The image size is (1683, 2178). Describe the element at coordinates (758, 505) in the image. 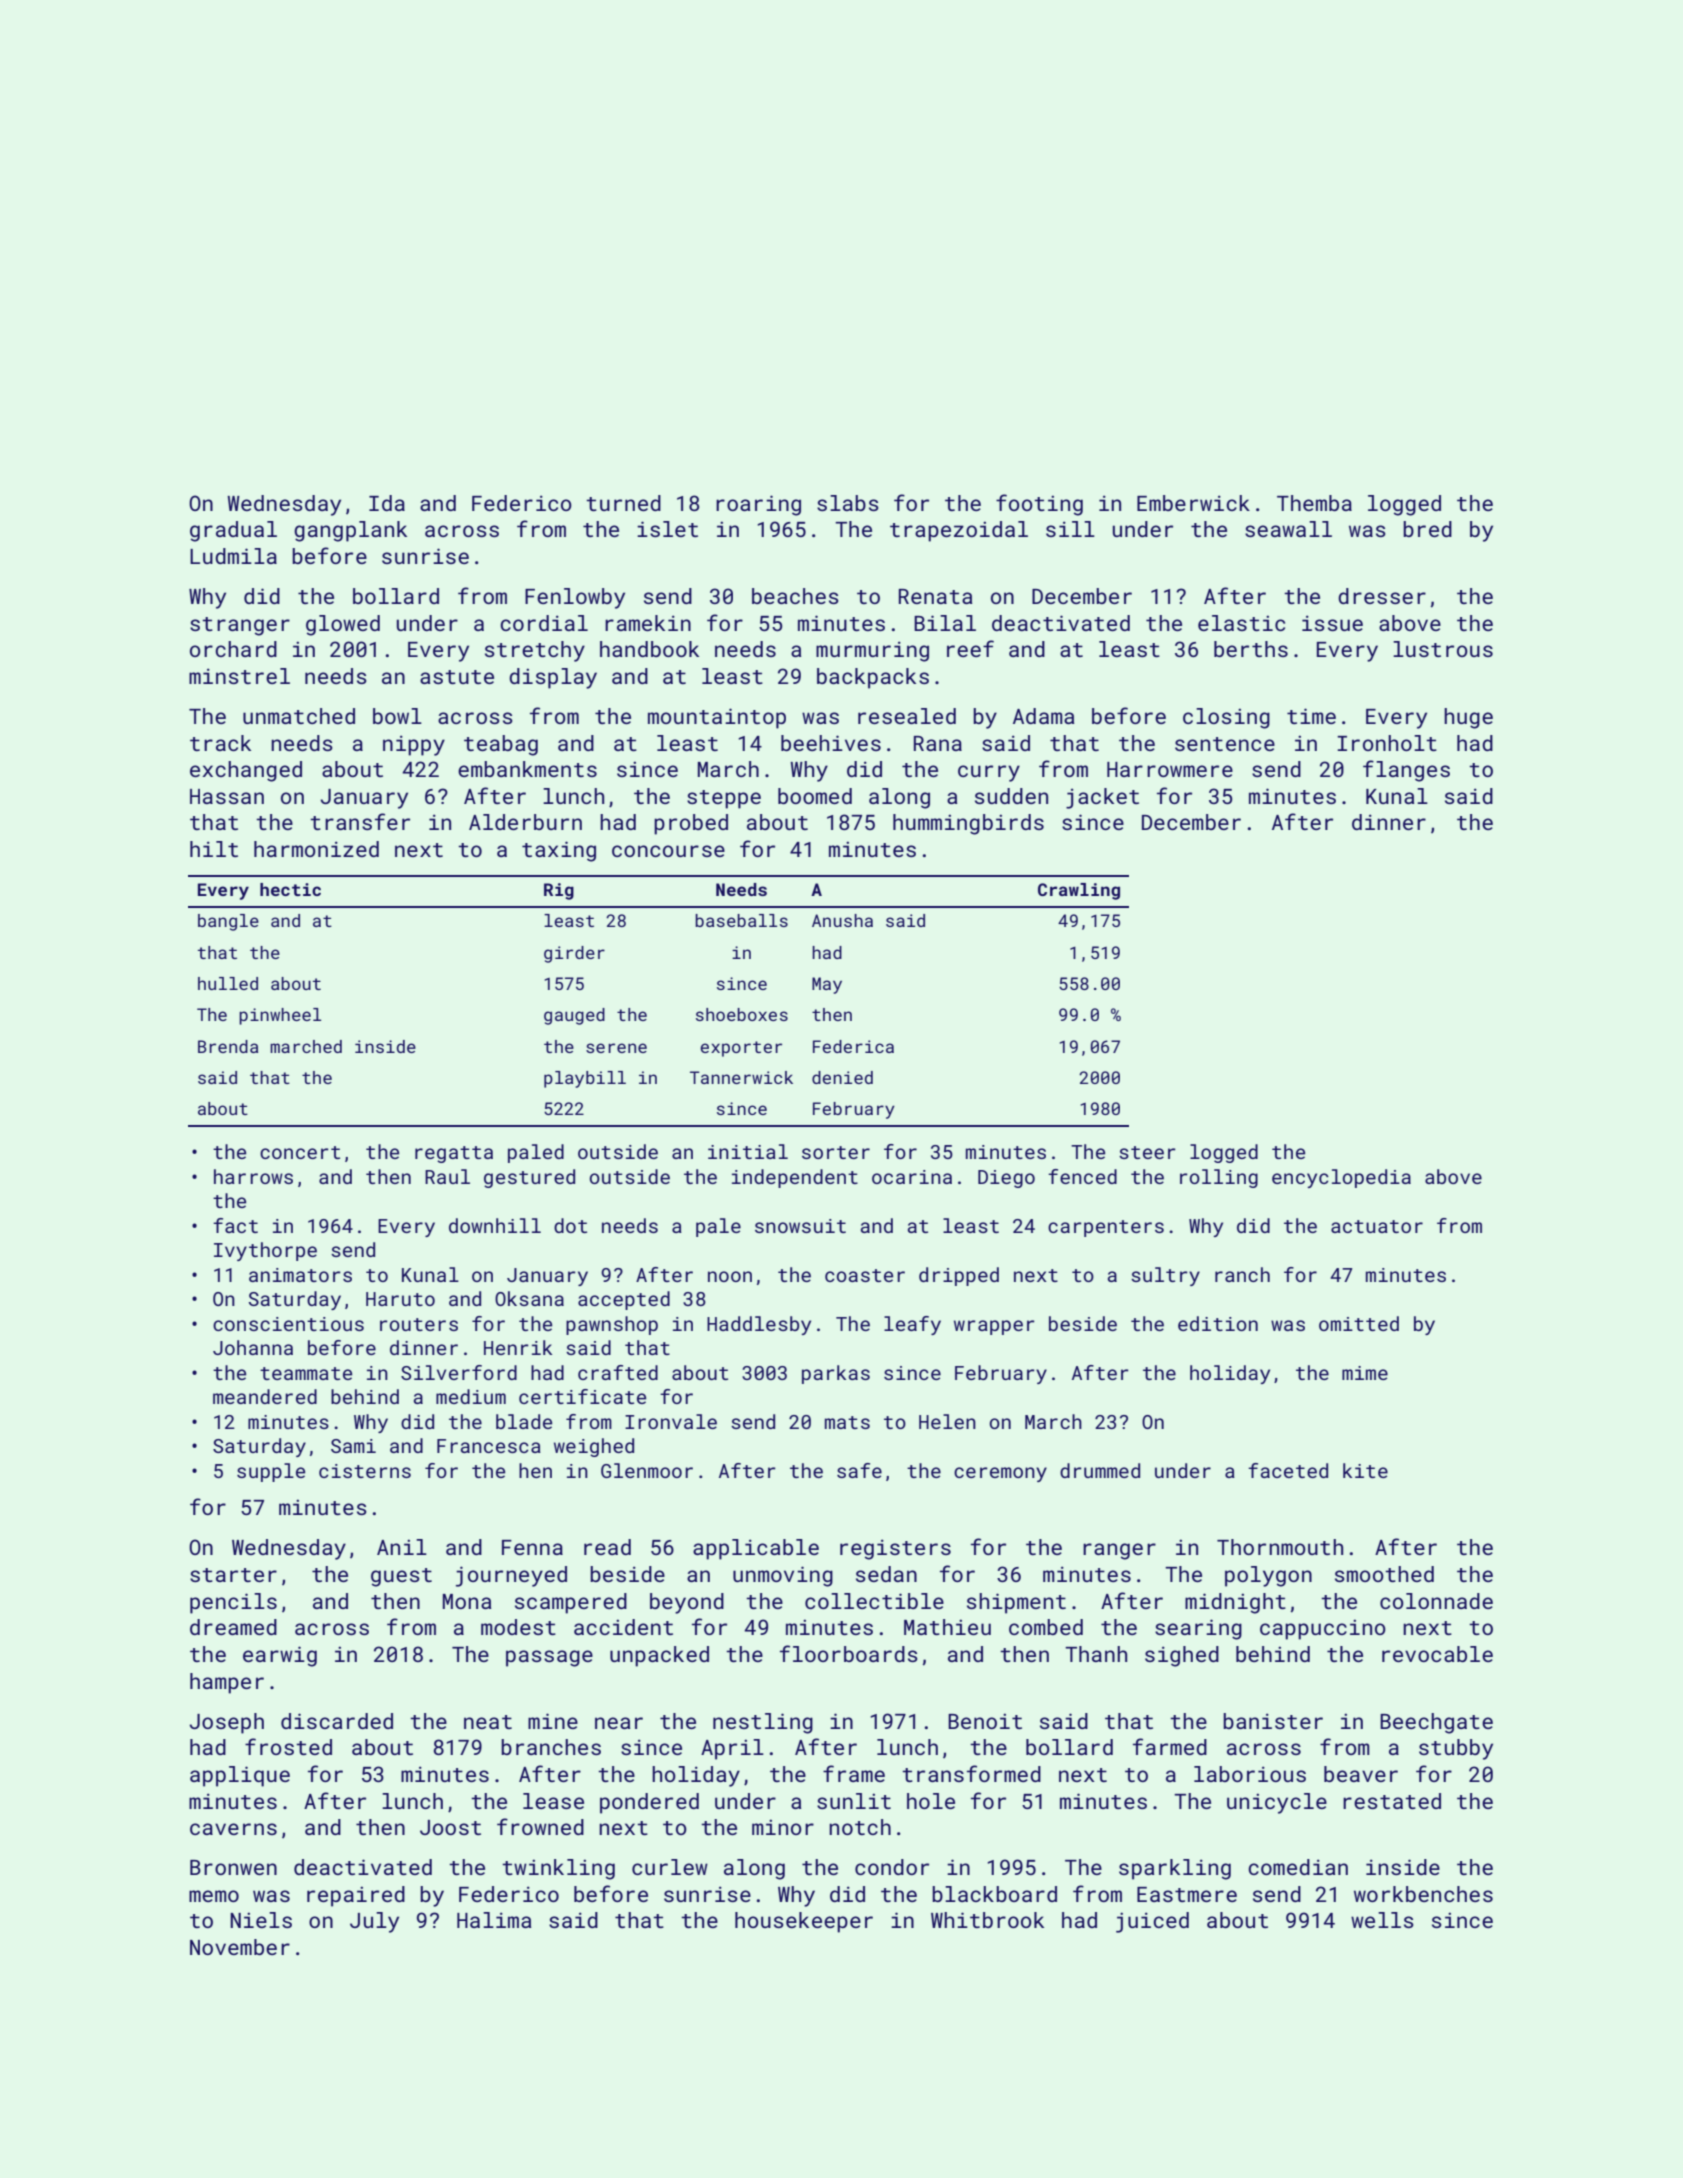

I see `roaring` at that location.
